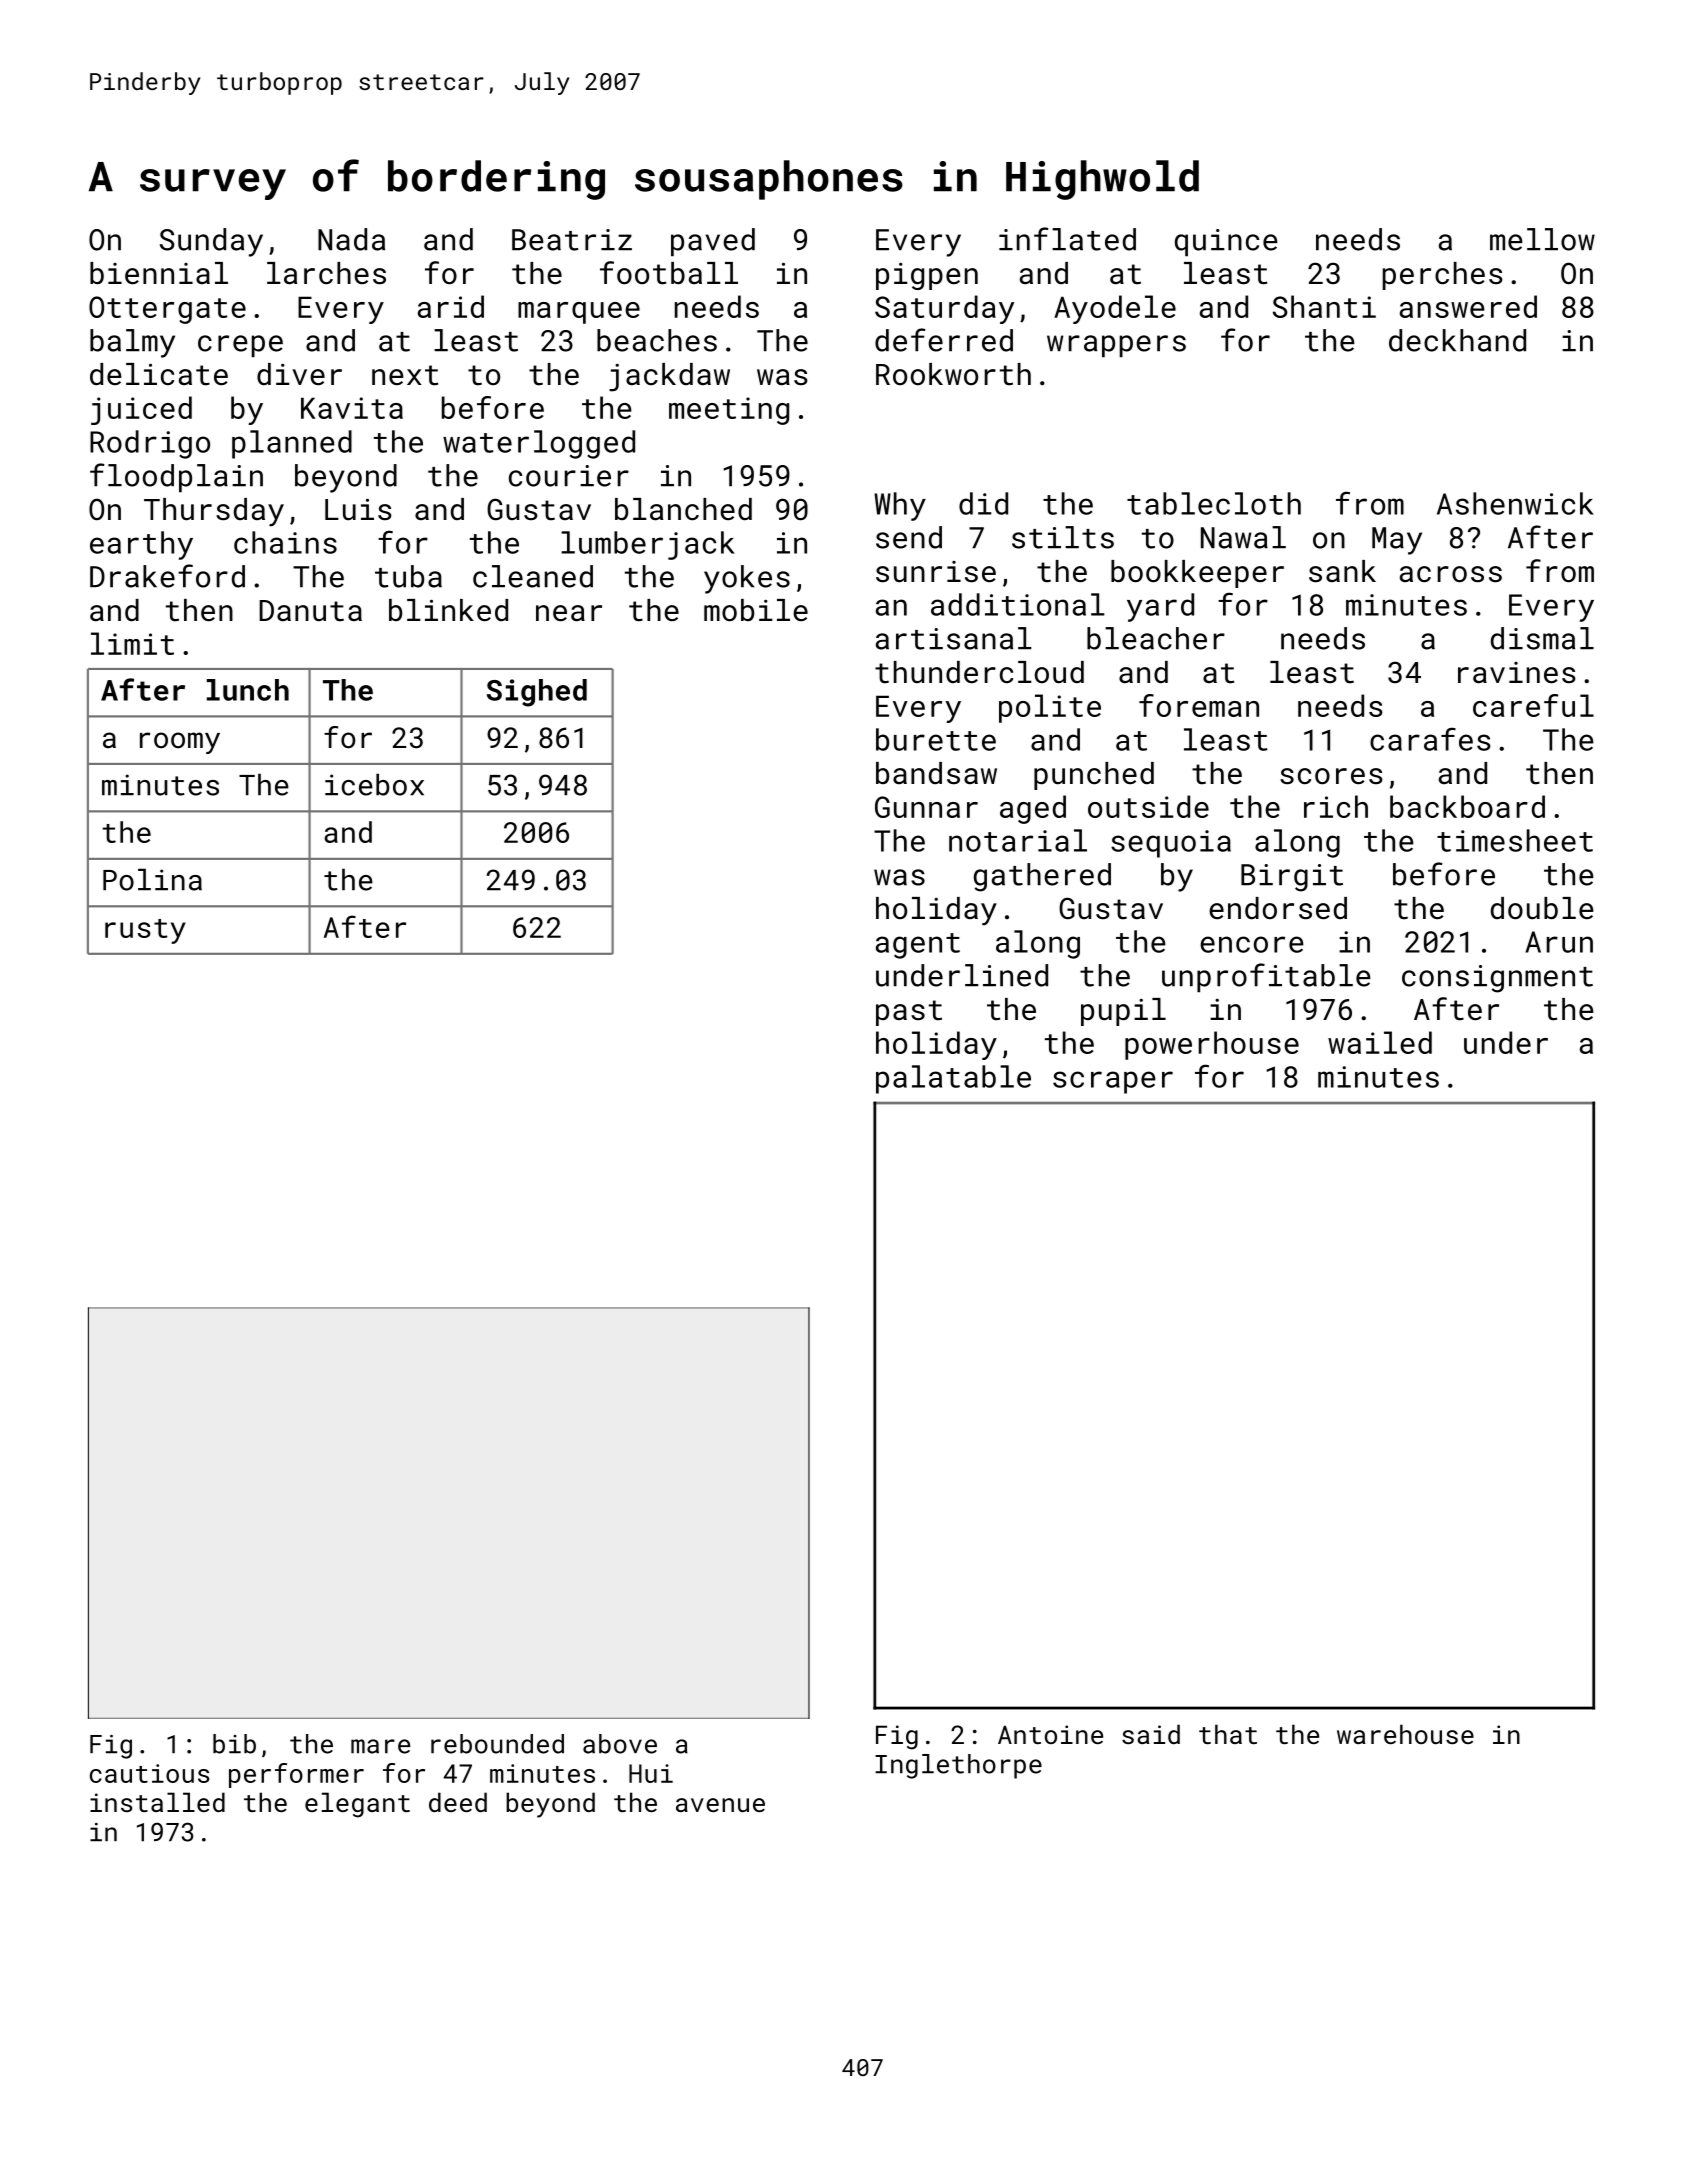 The height and width of the screenshot is (2178, 1683). I want to click on mare, so click(380, 1746).
